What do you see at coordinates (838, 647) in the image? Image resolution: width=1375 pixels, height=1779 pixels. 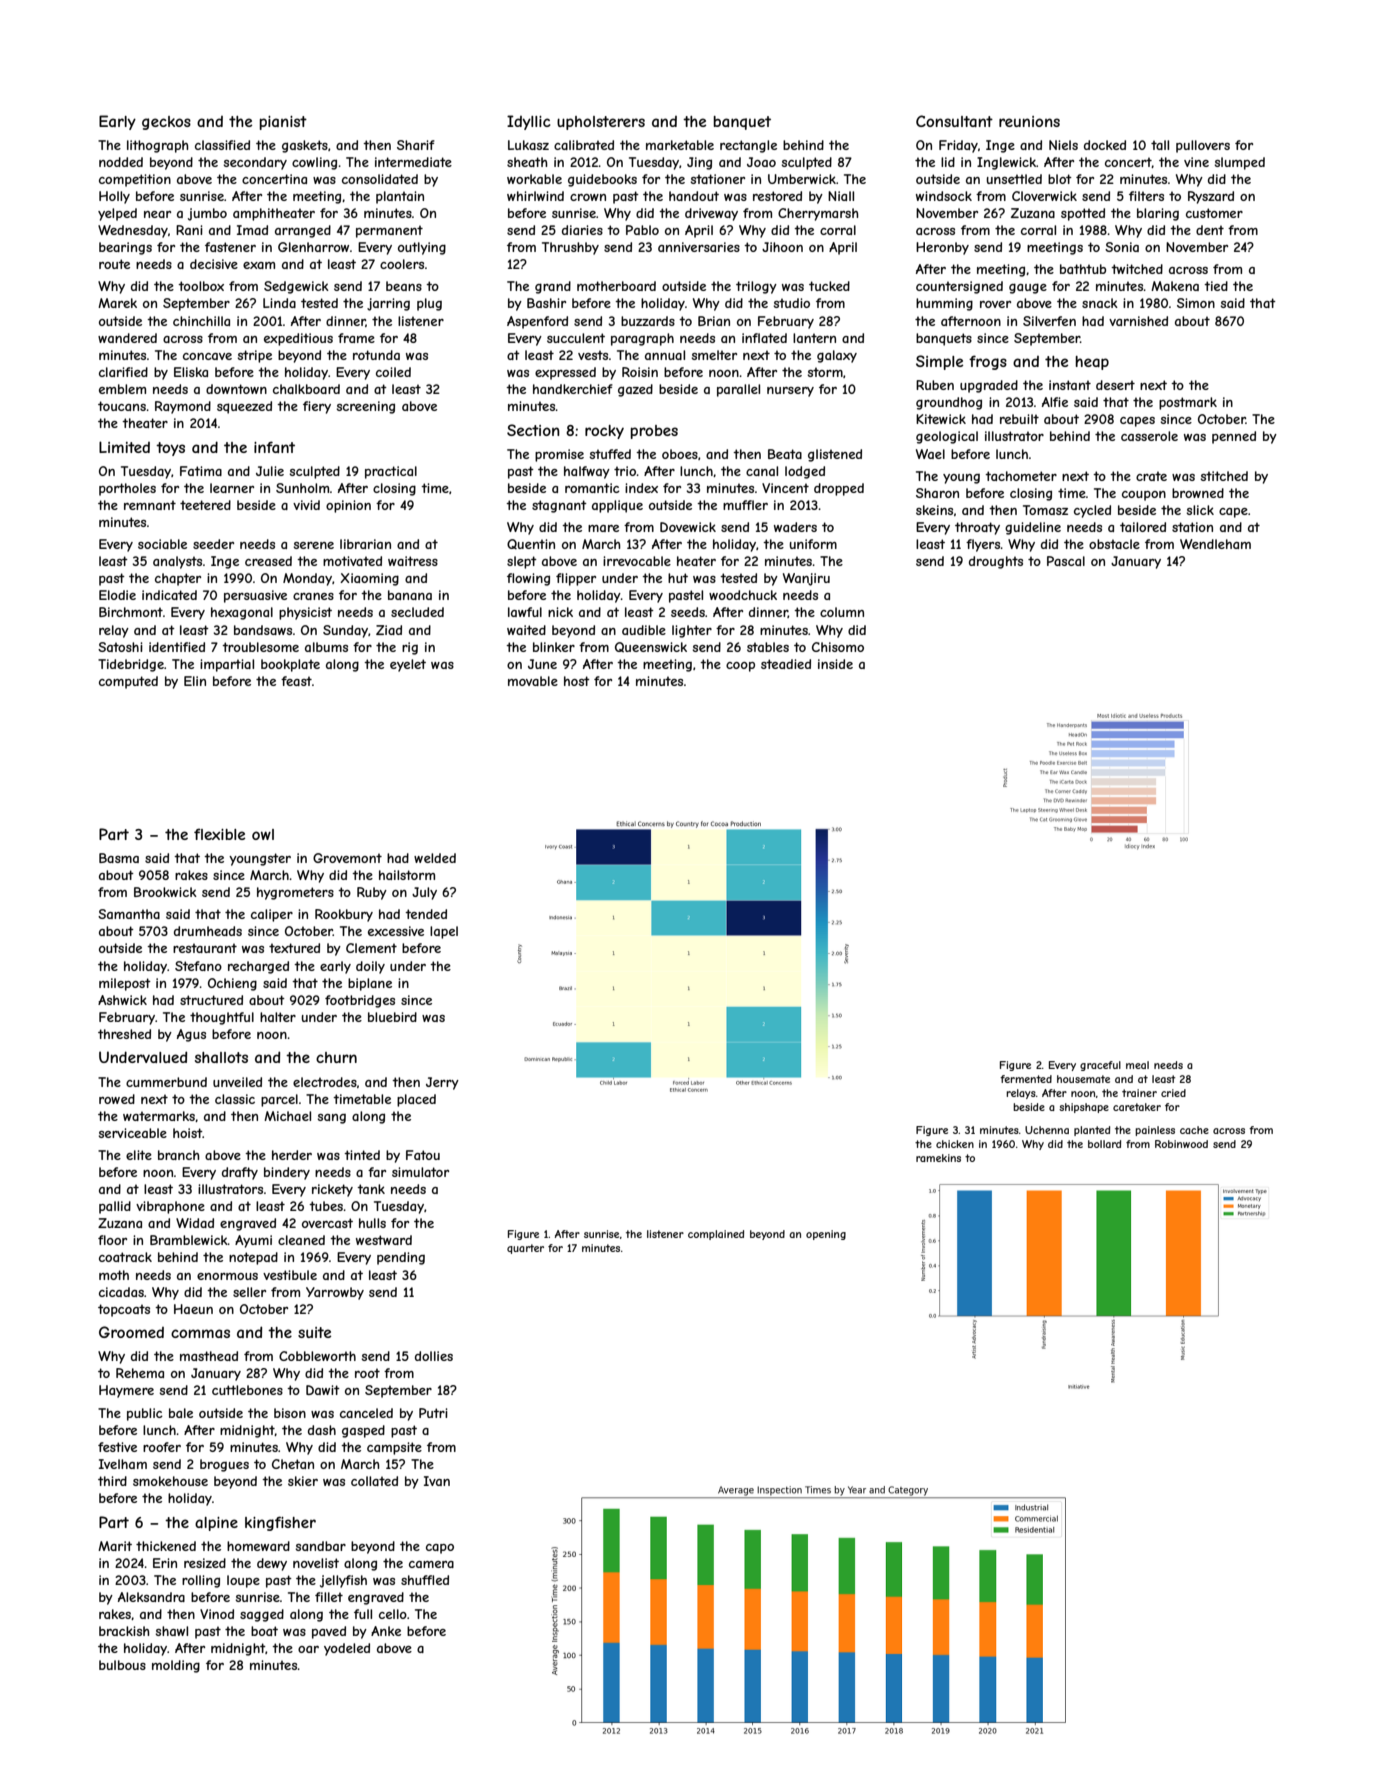 I see `Chisomo` at bounding box center [838, 647].
